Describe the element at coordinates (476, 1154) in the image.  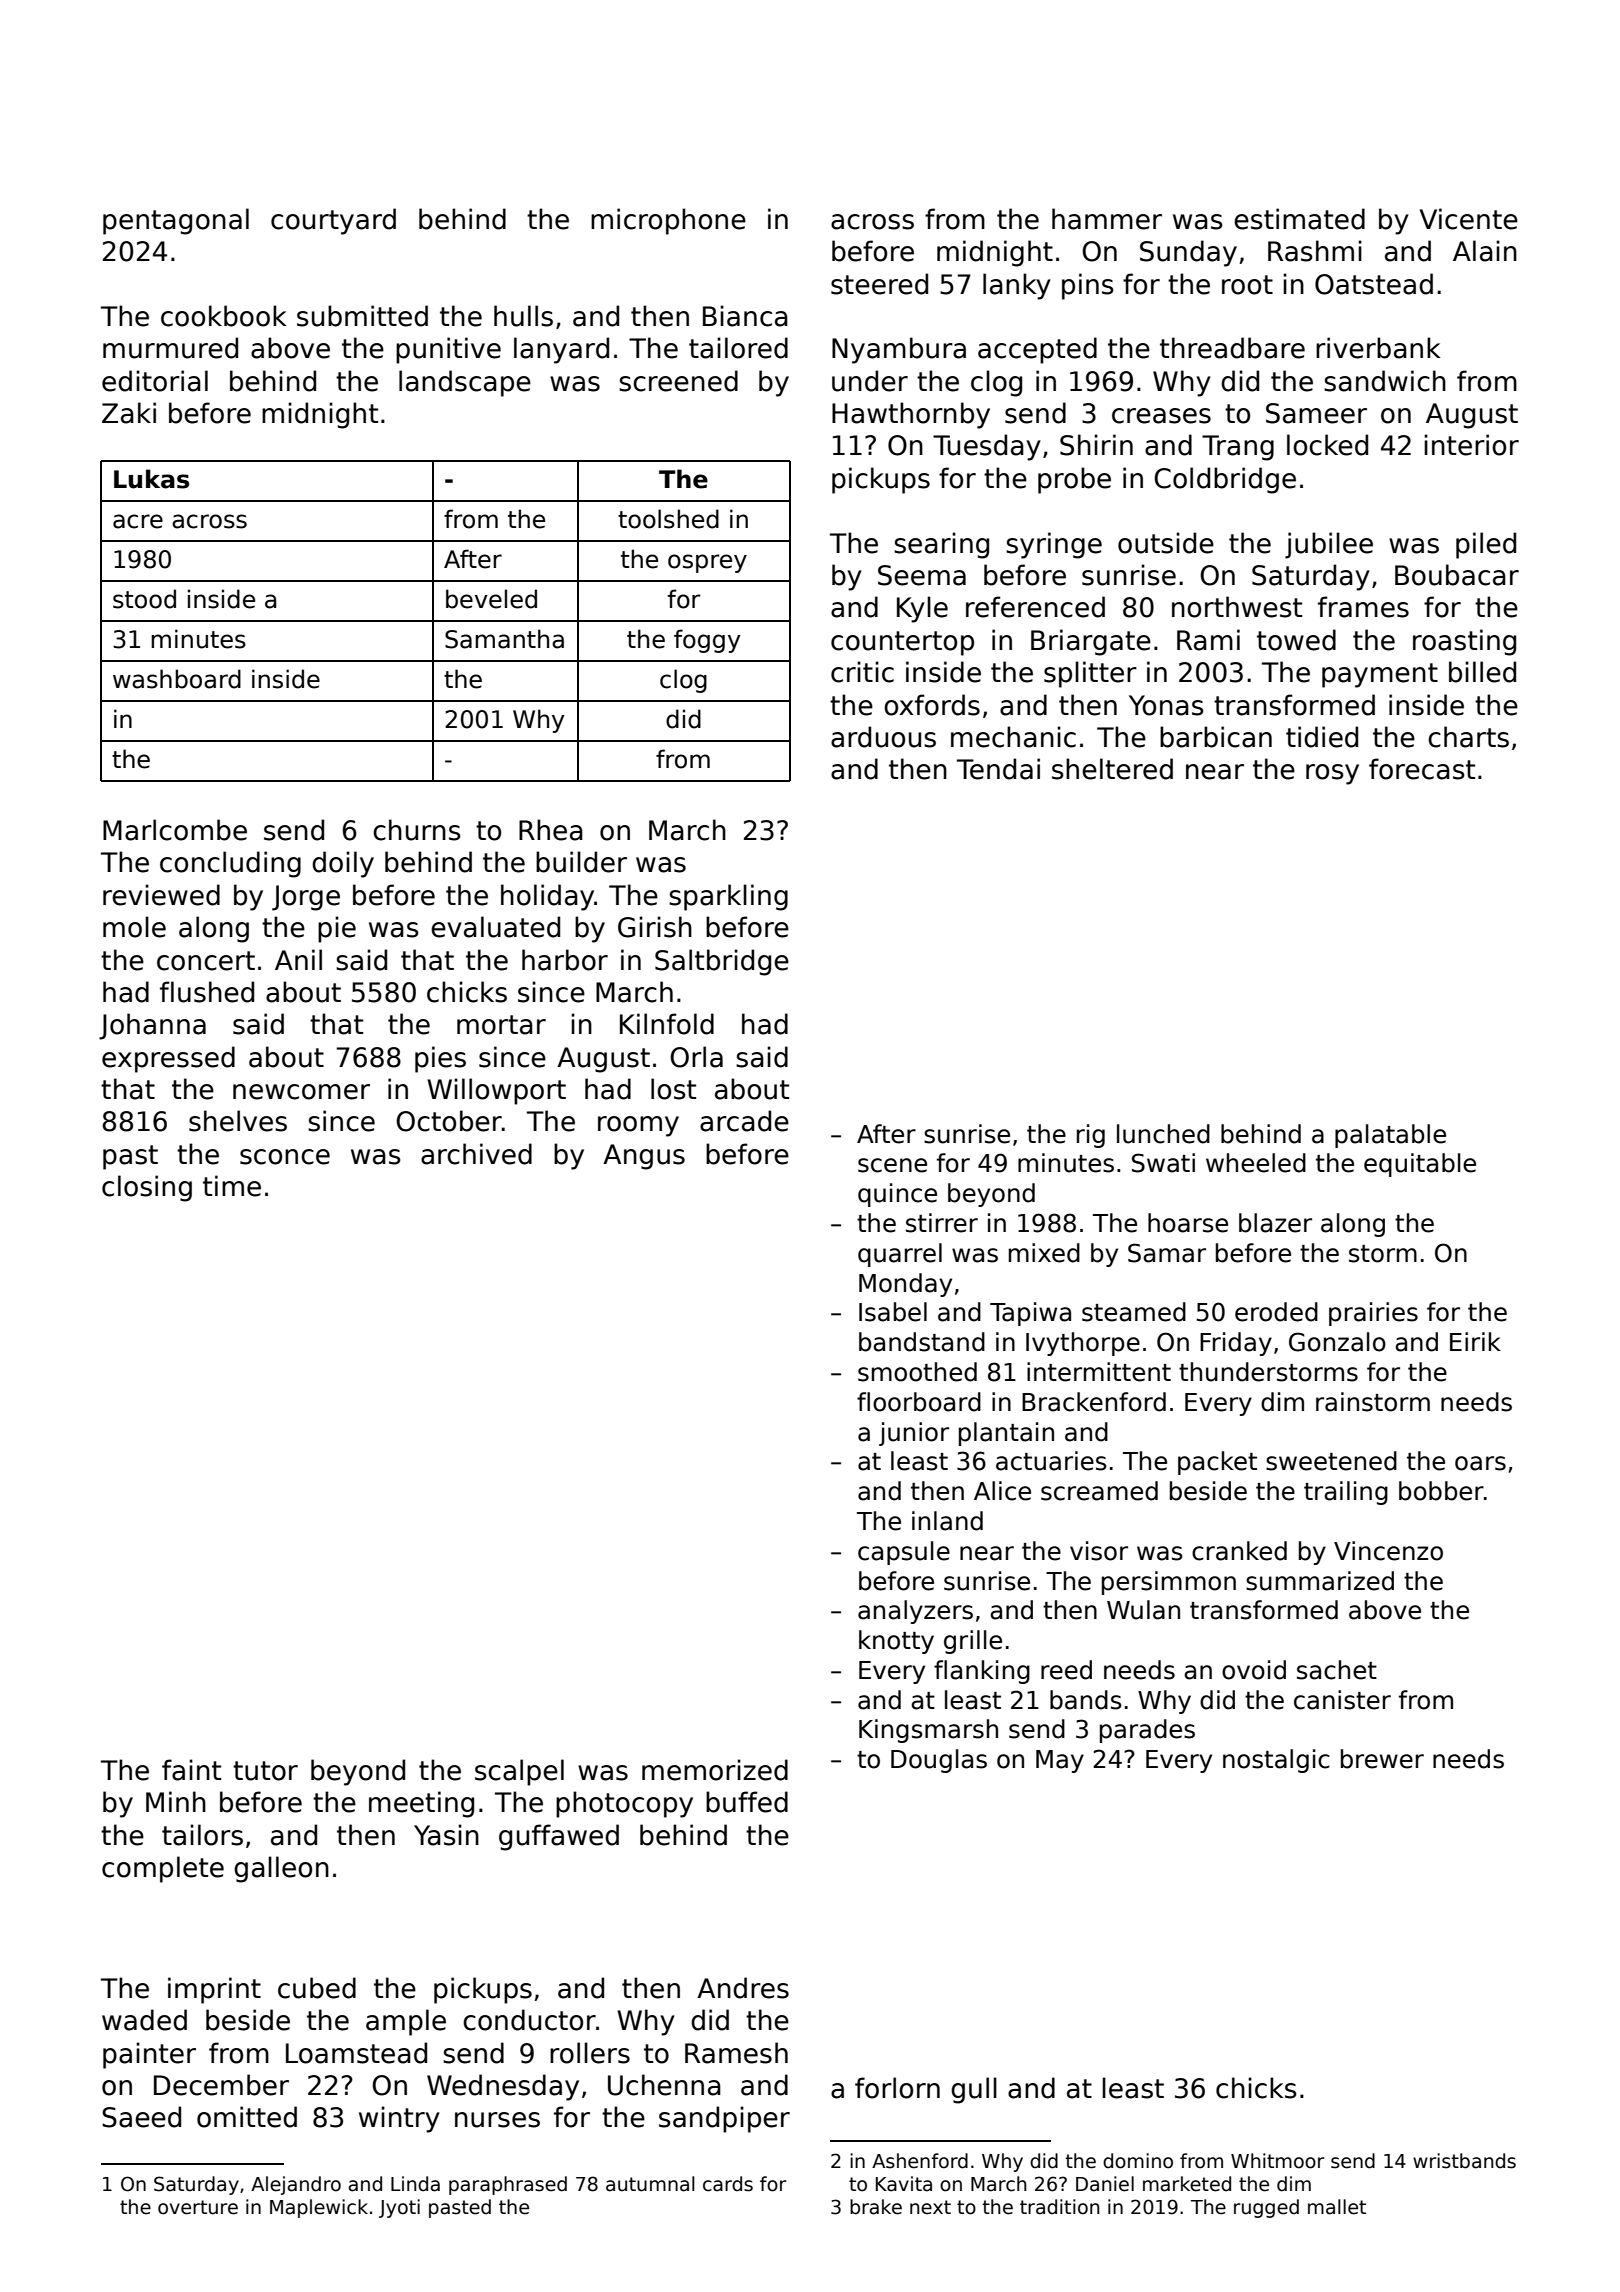
I see `archived` at that location.
